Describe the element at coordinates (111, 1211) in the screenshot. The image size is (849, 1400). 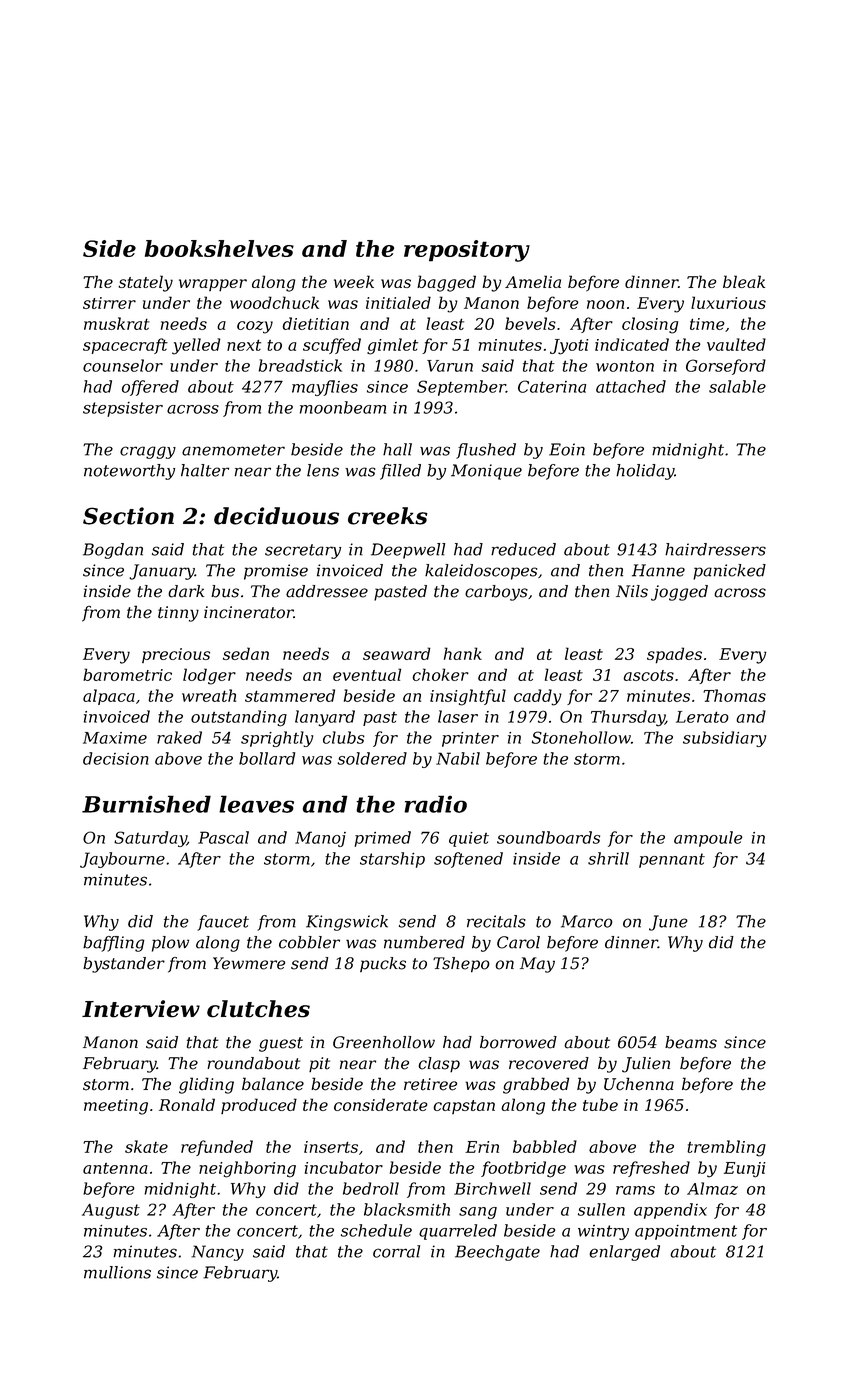
I see `August` at that location.
